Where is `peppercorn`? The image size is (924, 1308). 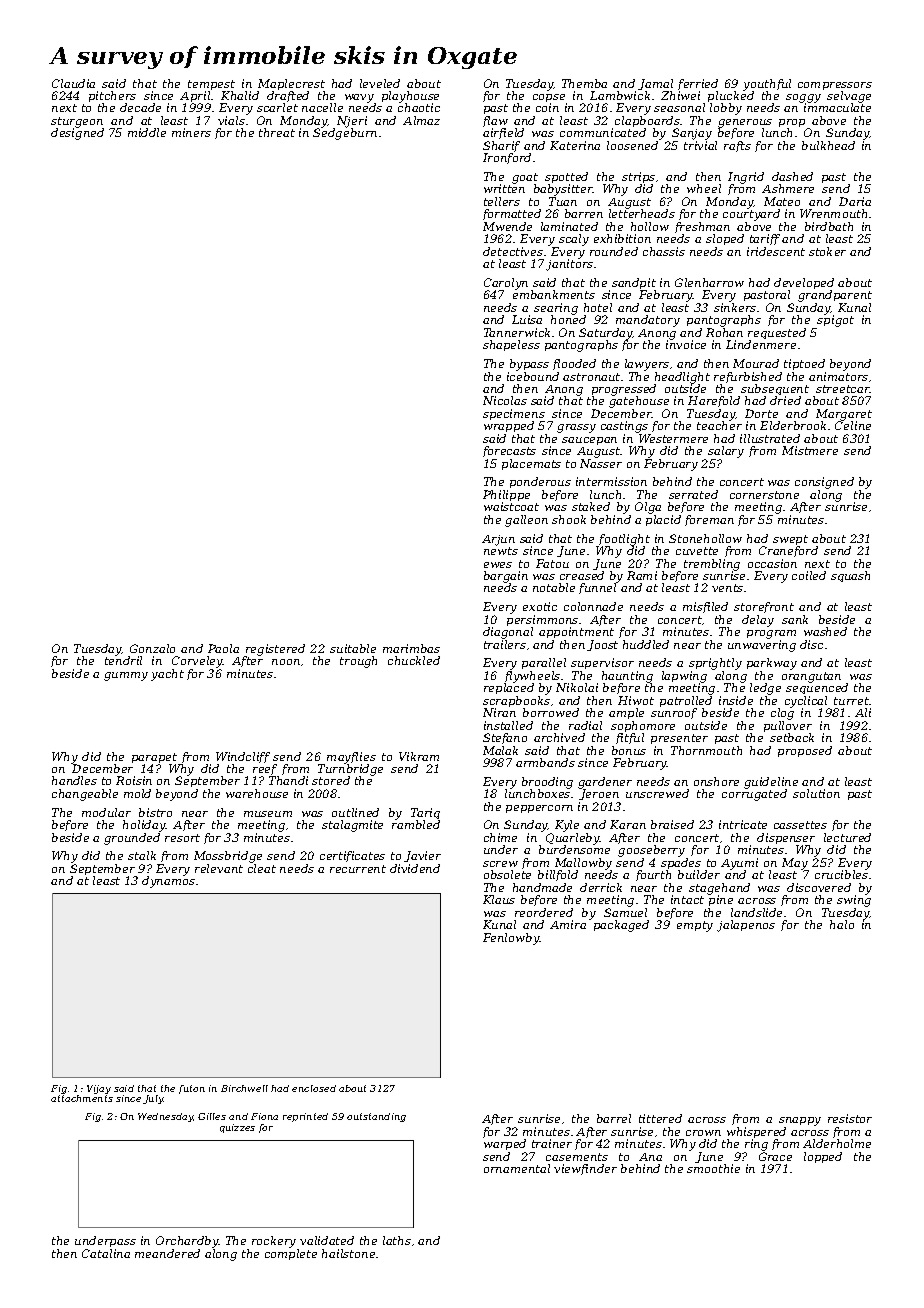 peppercorn is located at coordinates (539, 809).
